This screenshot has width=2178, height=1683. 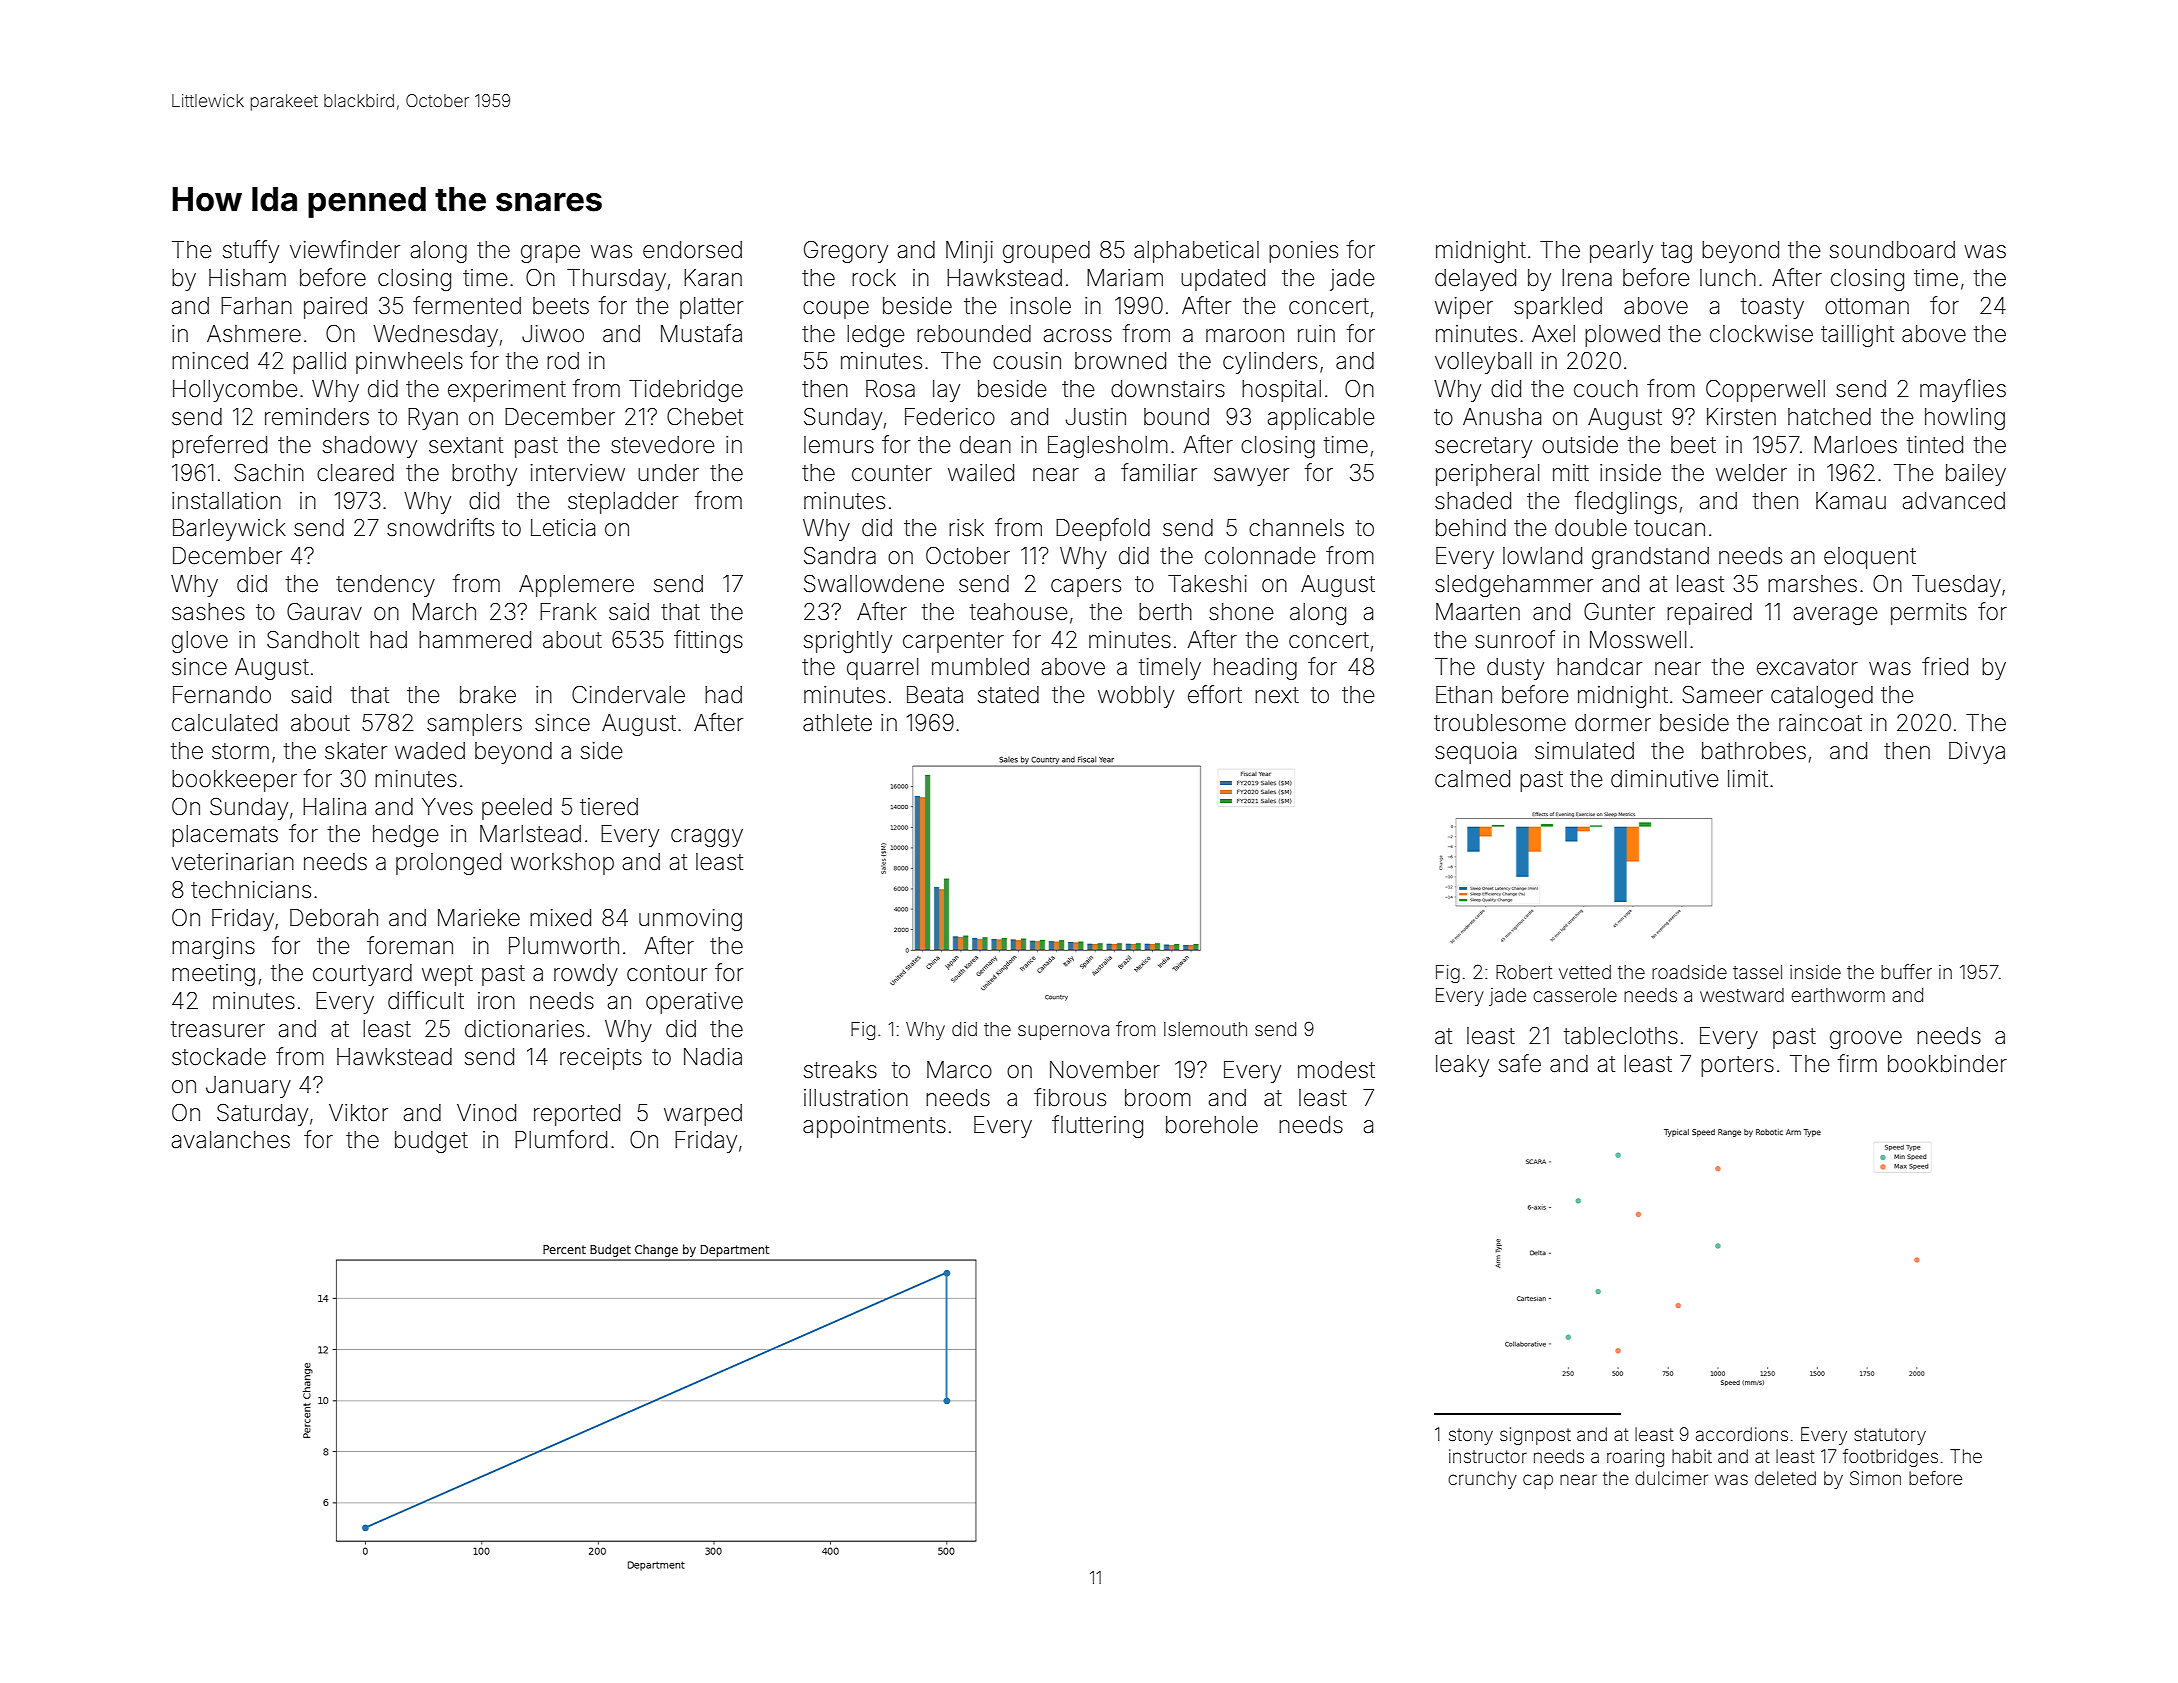 I want to click on leaky, so click(x=1462, y=1066).
